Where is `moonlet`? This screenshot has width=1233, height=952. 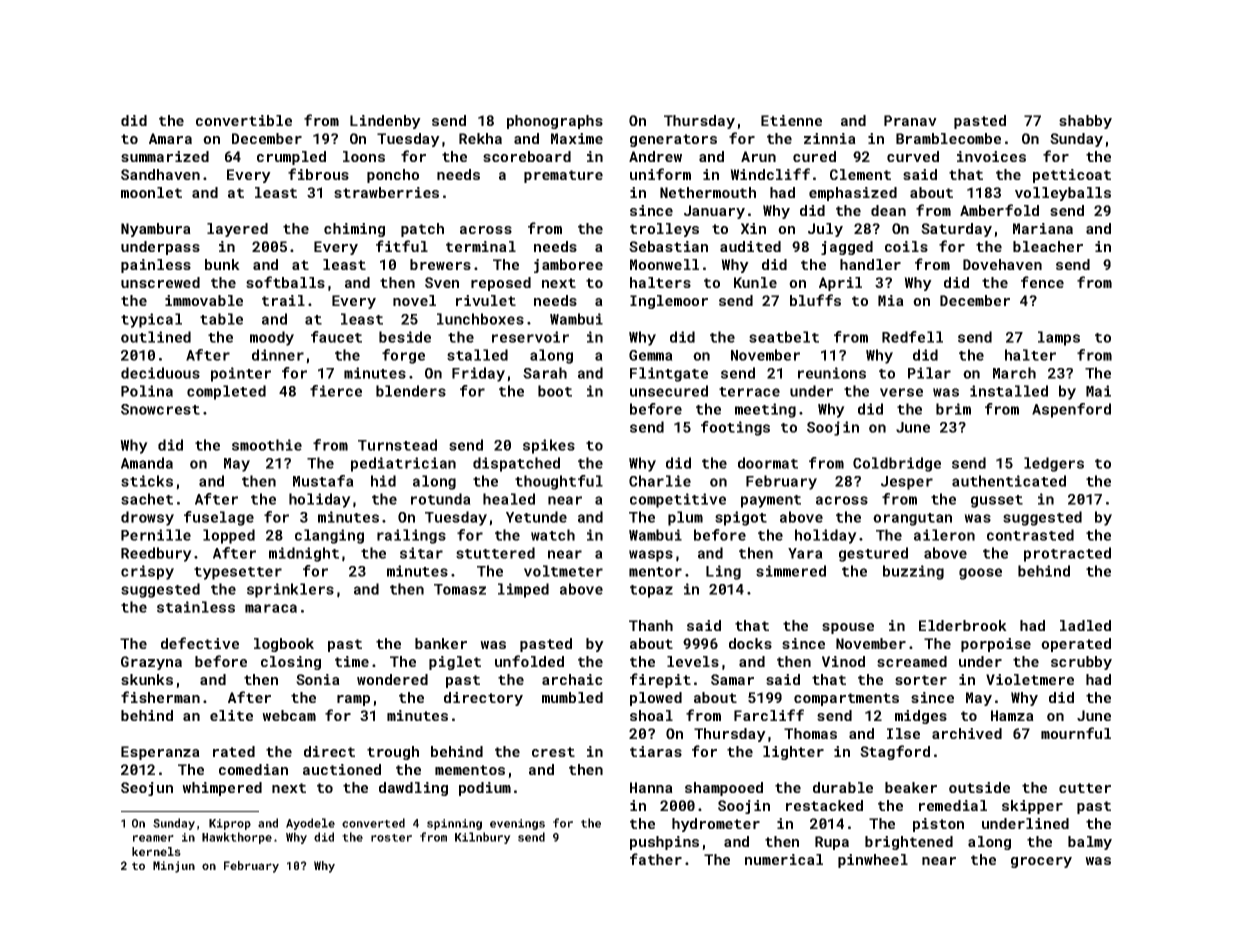
moonlet is located at coordinates (151, 192).
